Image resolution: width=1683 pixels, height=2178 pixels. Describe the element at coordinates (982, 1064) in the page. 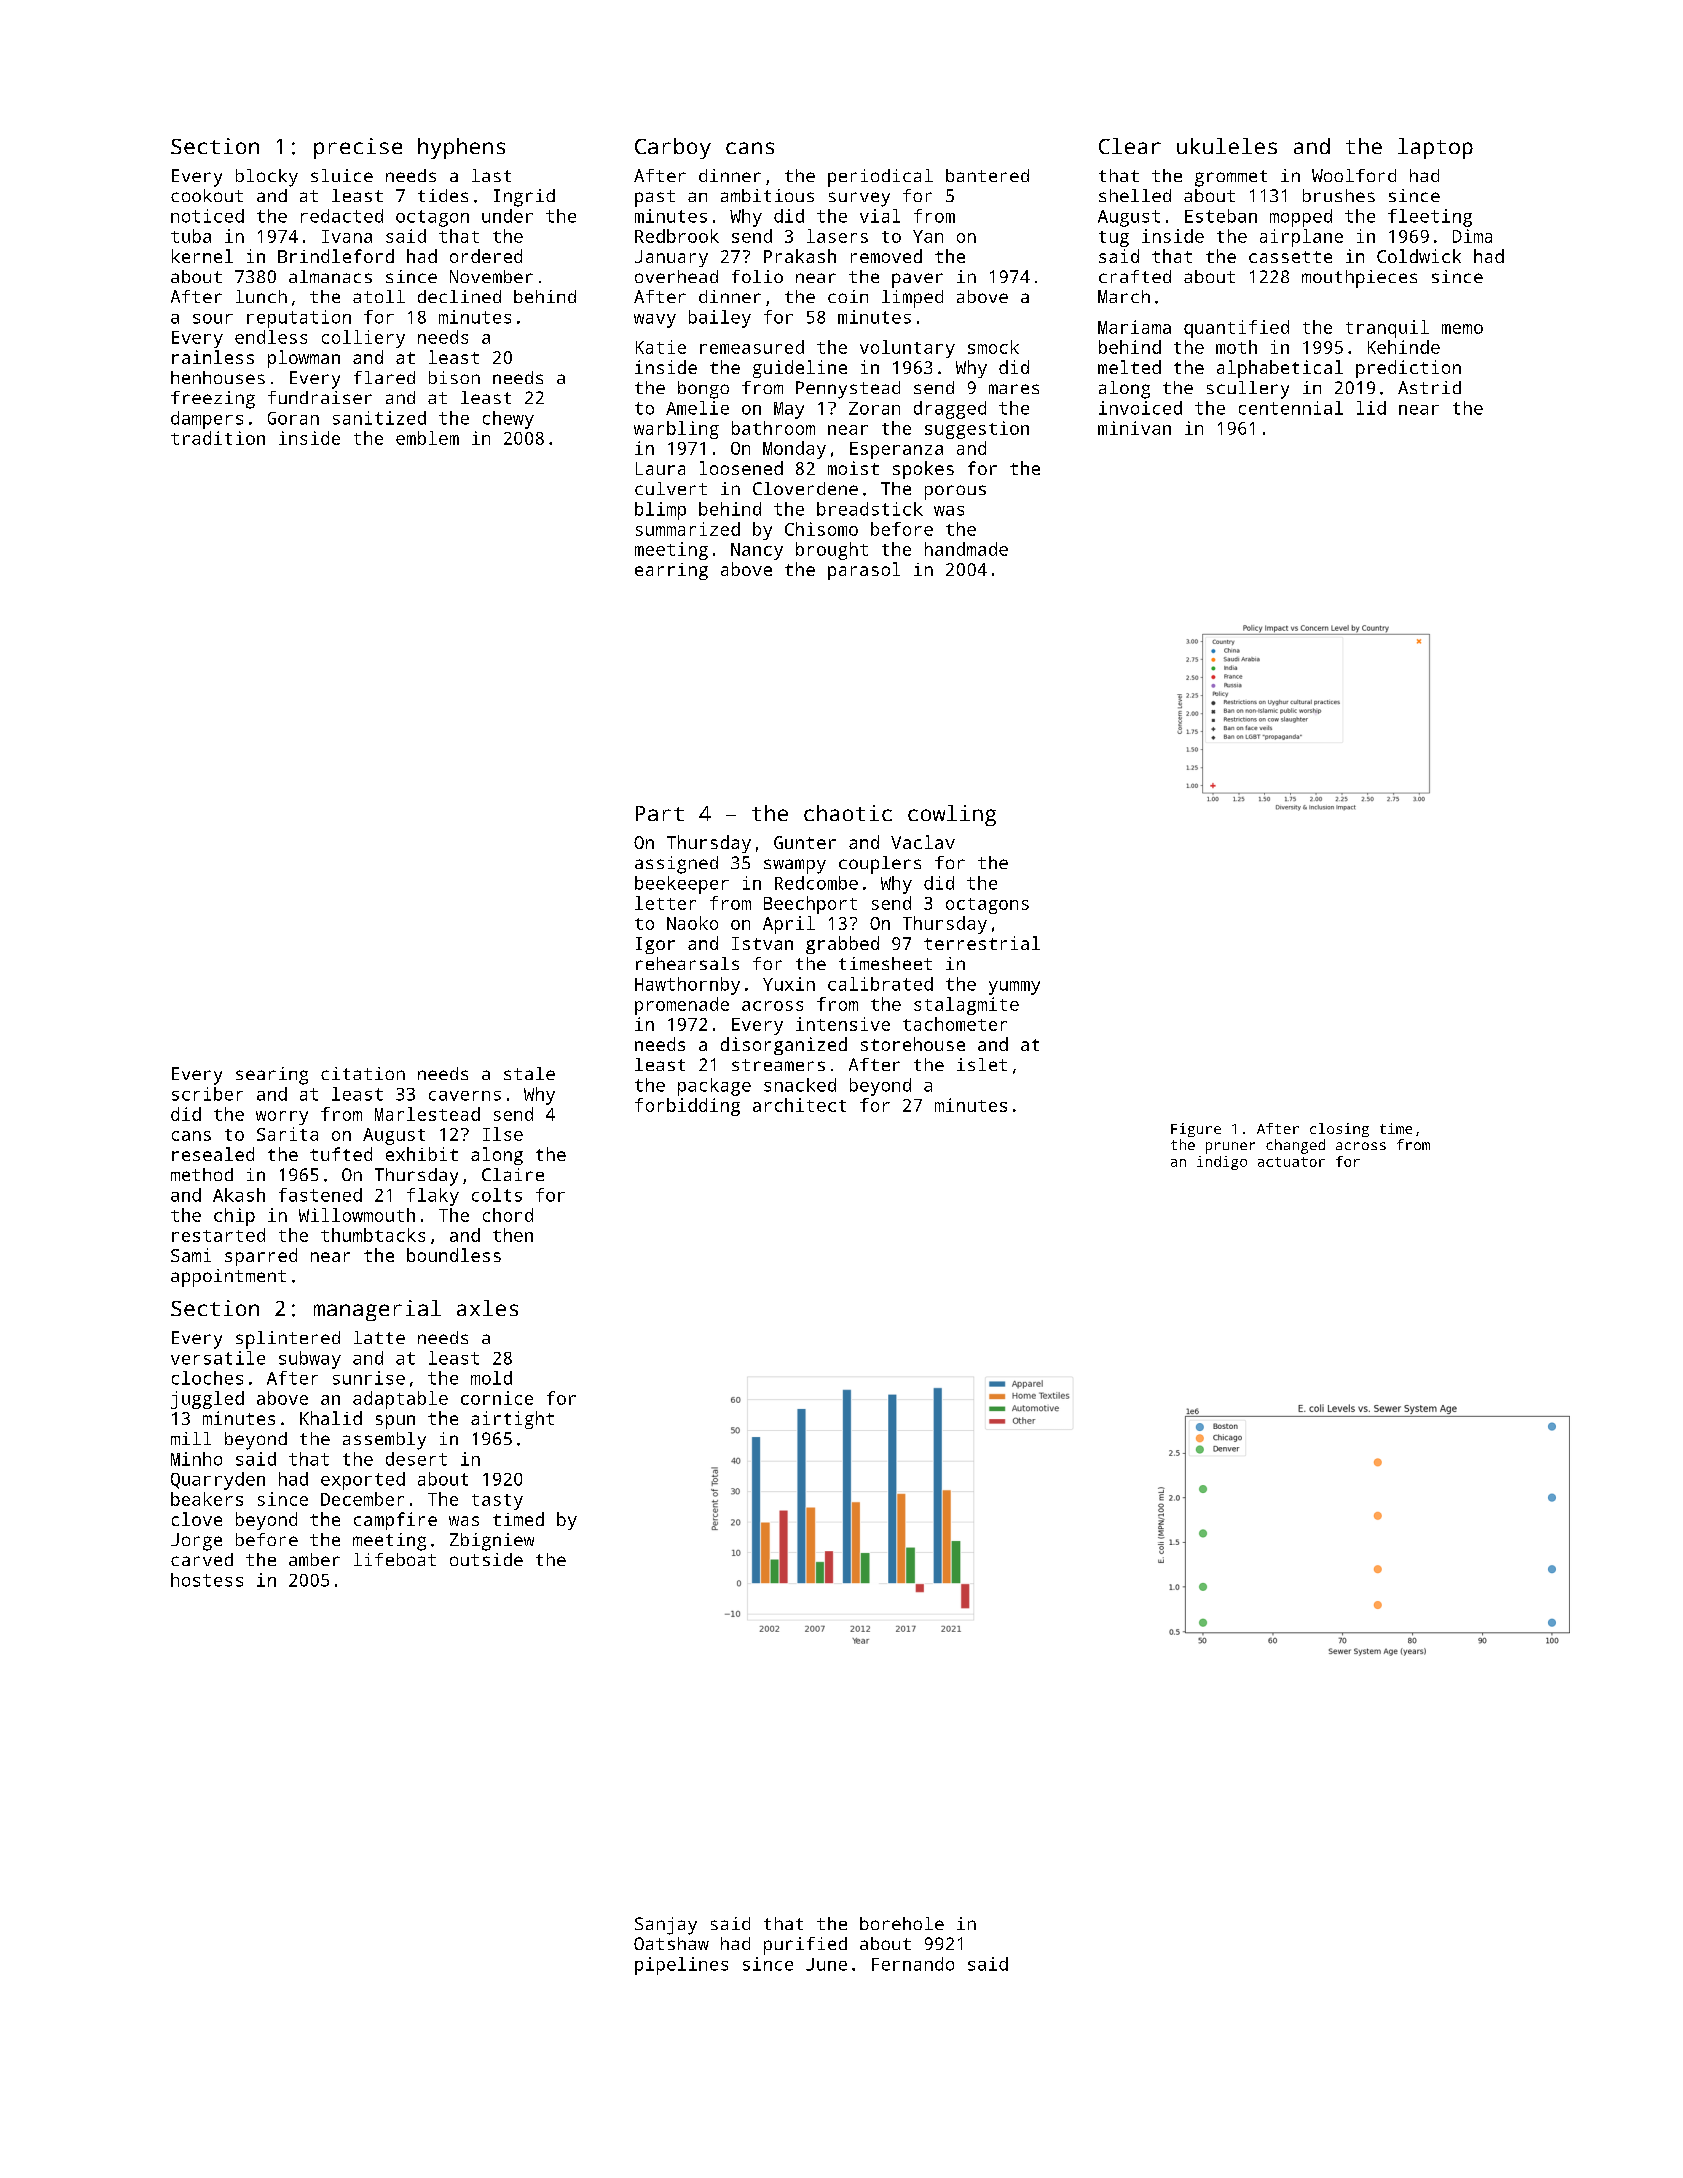

I see `islet` at that location.
